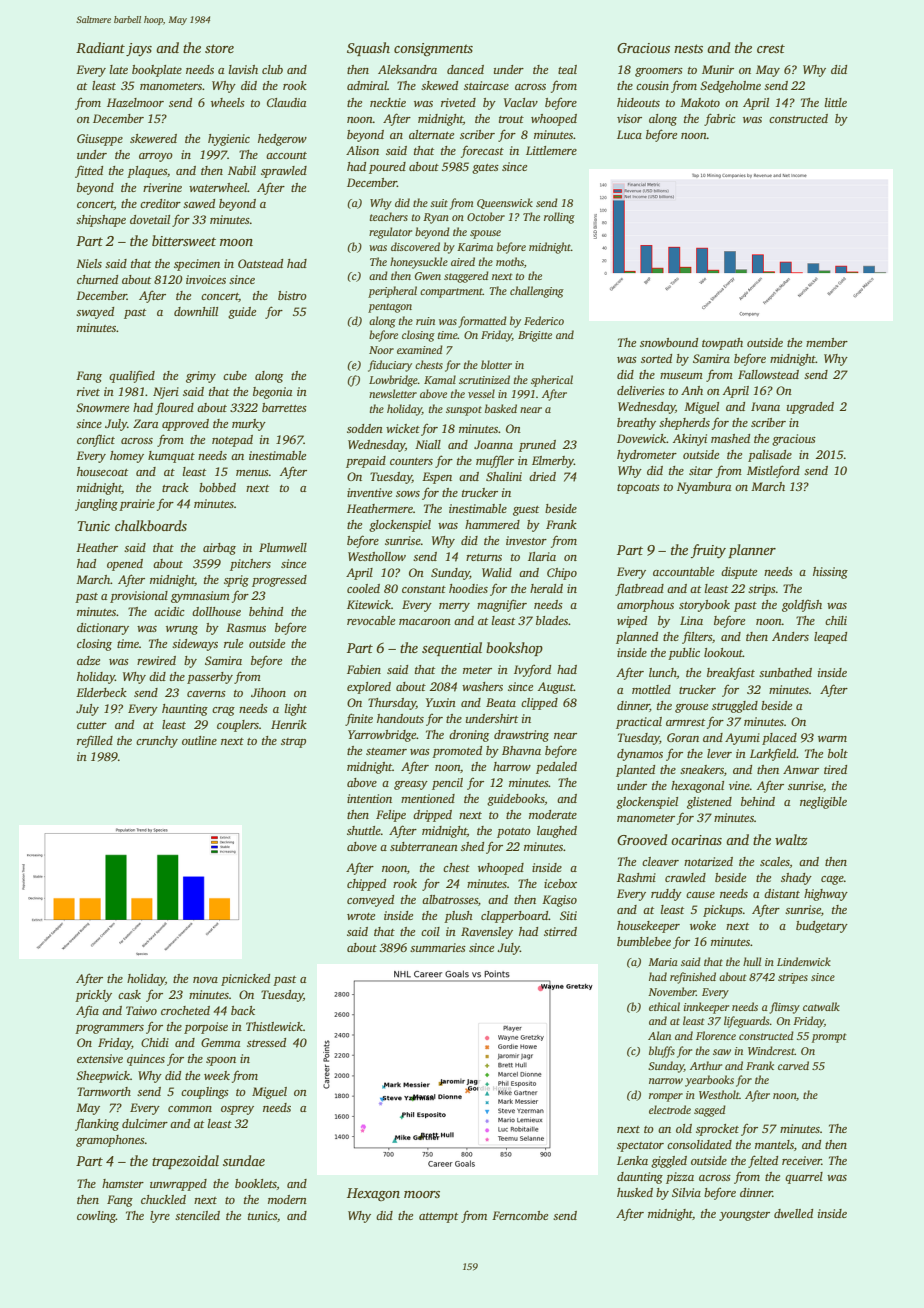  I want to click on admiral, so click(367, 85).
